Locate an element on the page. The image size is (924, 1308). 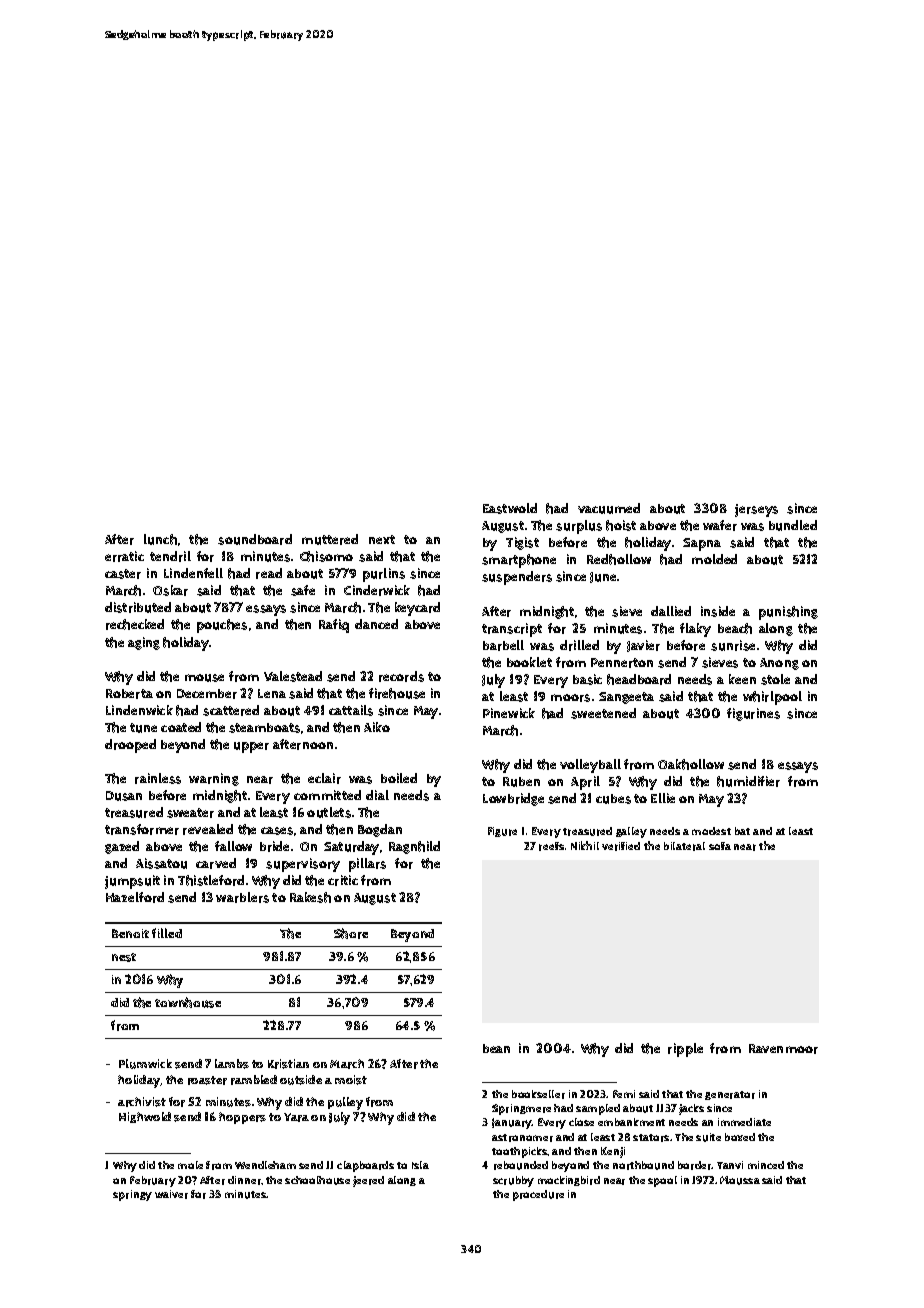
figurines is located at coordinates (753, 714).
